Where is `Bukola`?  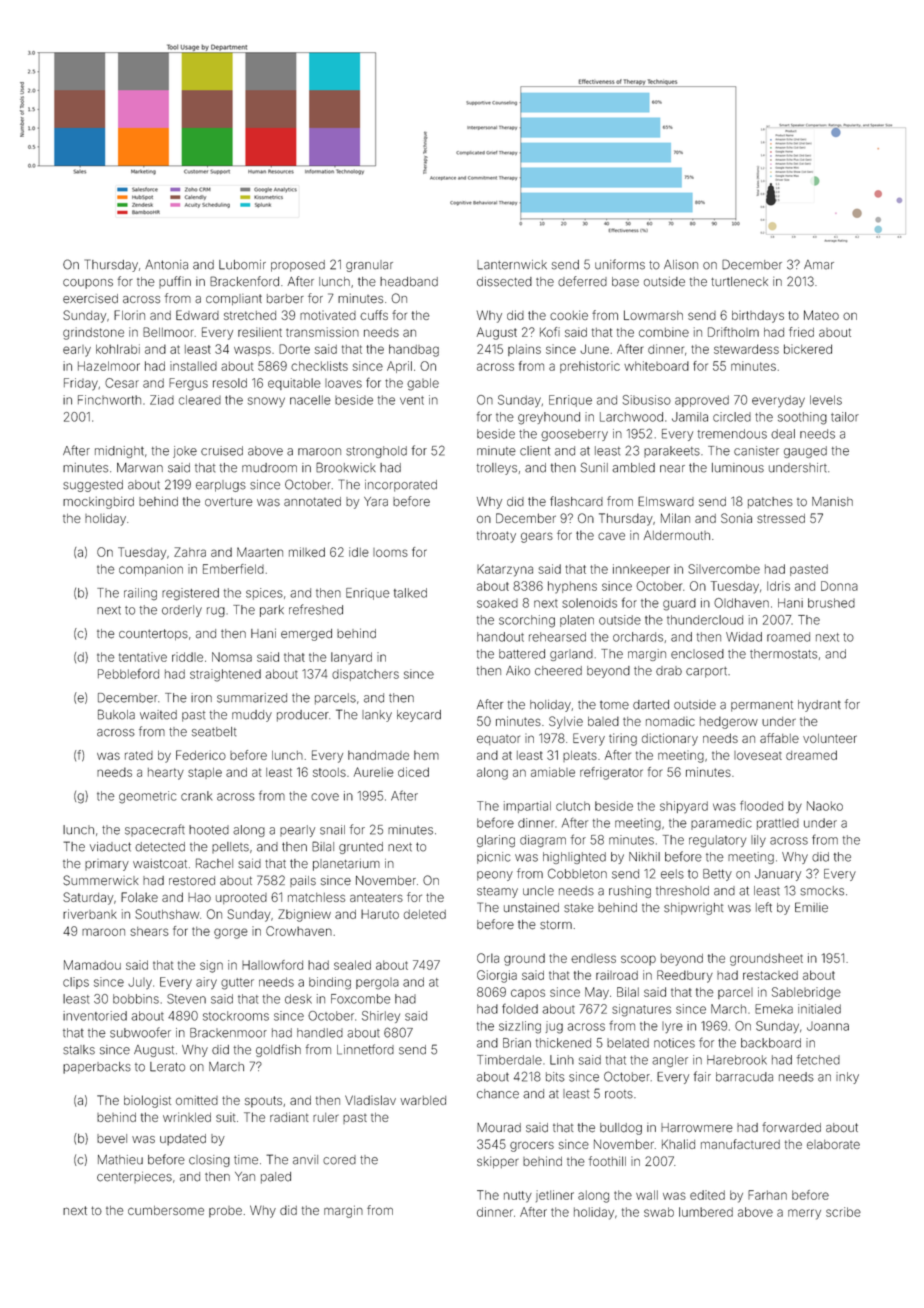
Bukola is located at coordinates (116, 714).
